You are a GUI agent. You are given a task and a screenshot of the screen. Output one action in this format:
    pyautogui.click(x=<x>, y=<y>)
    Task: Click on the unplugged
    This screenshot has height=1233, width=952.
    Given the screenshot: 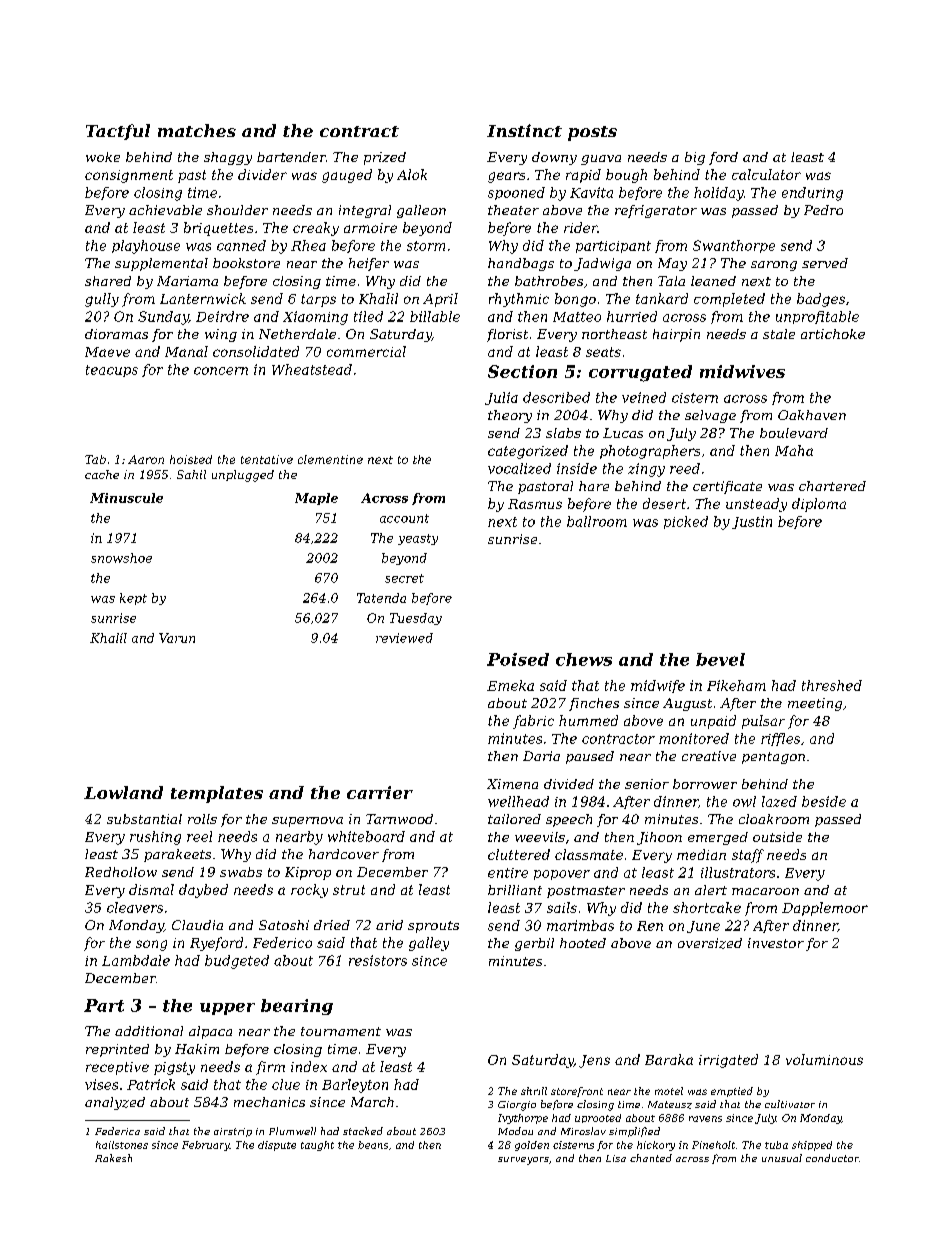 What is the action you would take?
    pyautogui.click(x=243, y=476)
